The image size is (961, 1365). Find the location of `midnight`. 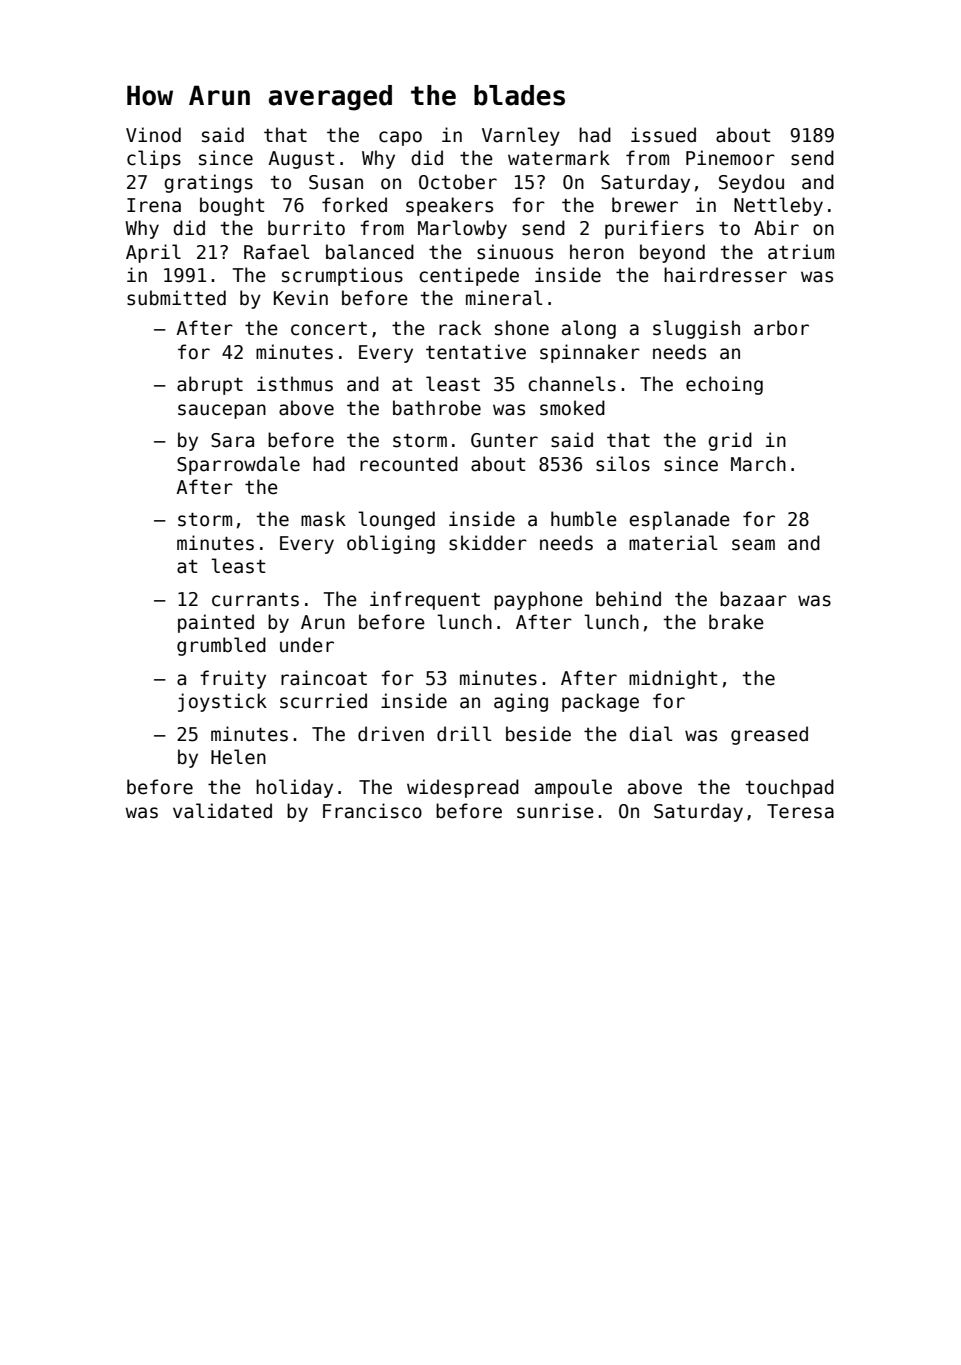

midnight is located at coordinates (673, 679).
